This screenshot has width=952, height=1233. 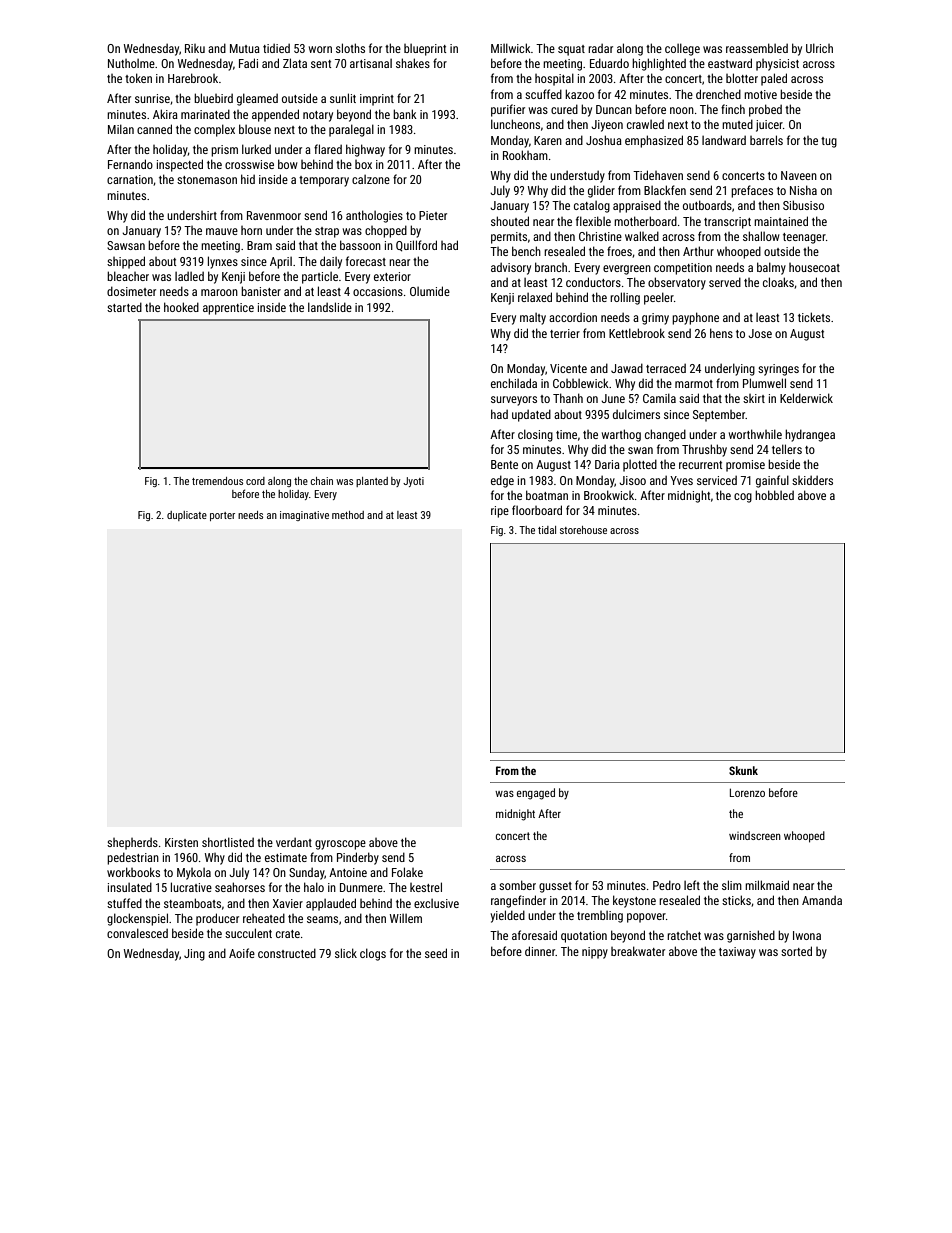 I want to click on squat, so click(x=571, y=50).
